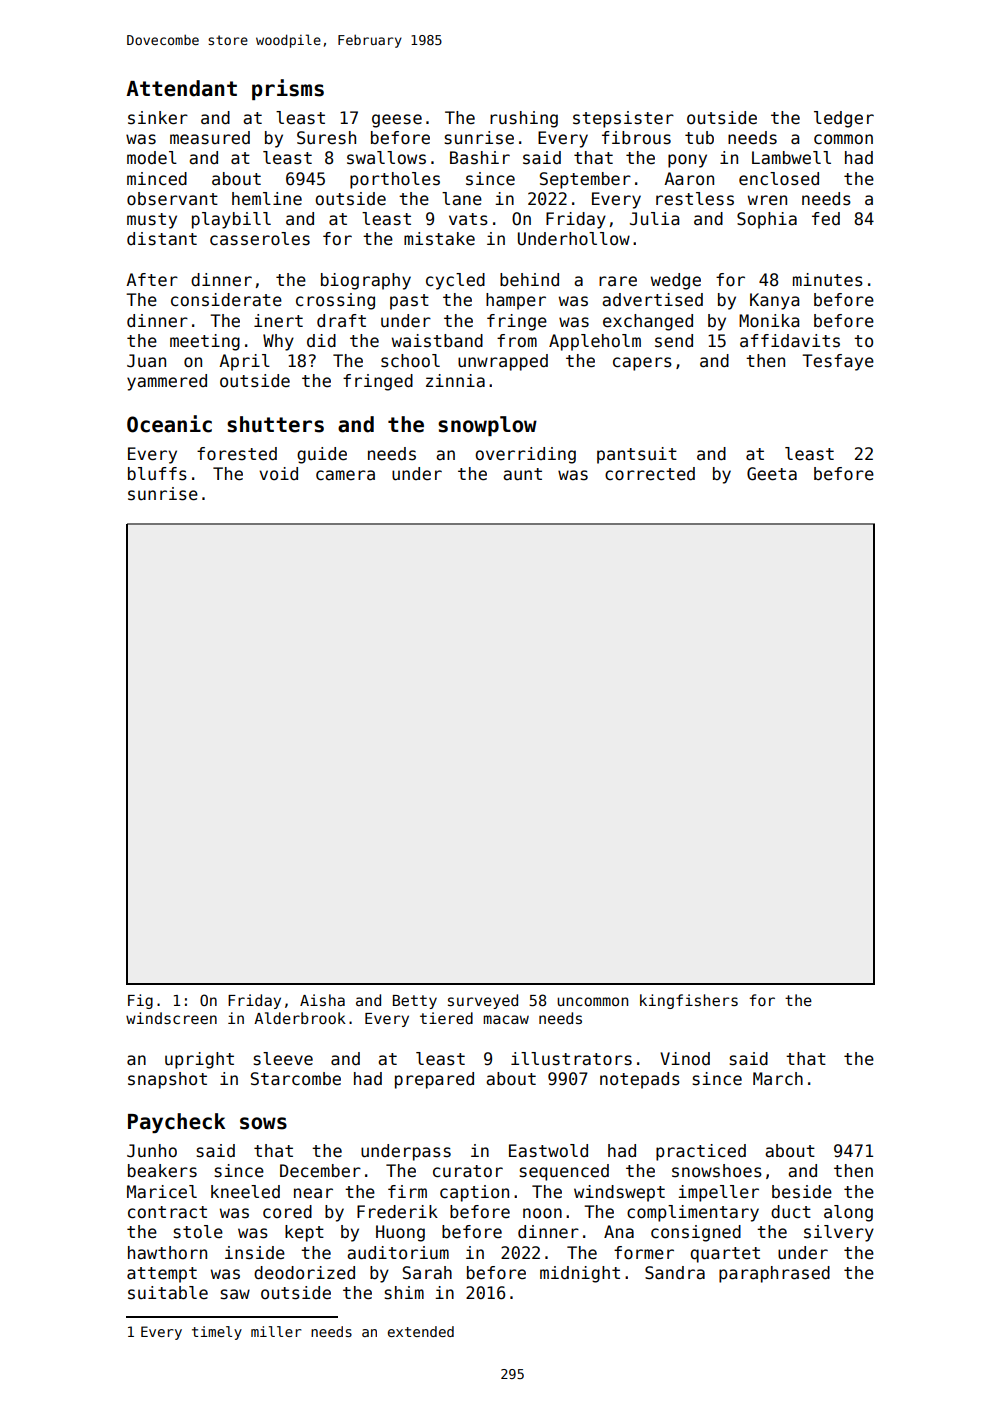 The image size is (1001, 1421). What do you see at coordinates (675, 1273) in the page?
I see `Sandra` at bounding box center [675, 1273].
